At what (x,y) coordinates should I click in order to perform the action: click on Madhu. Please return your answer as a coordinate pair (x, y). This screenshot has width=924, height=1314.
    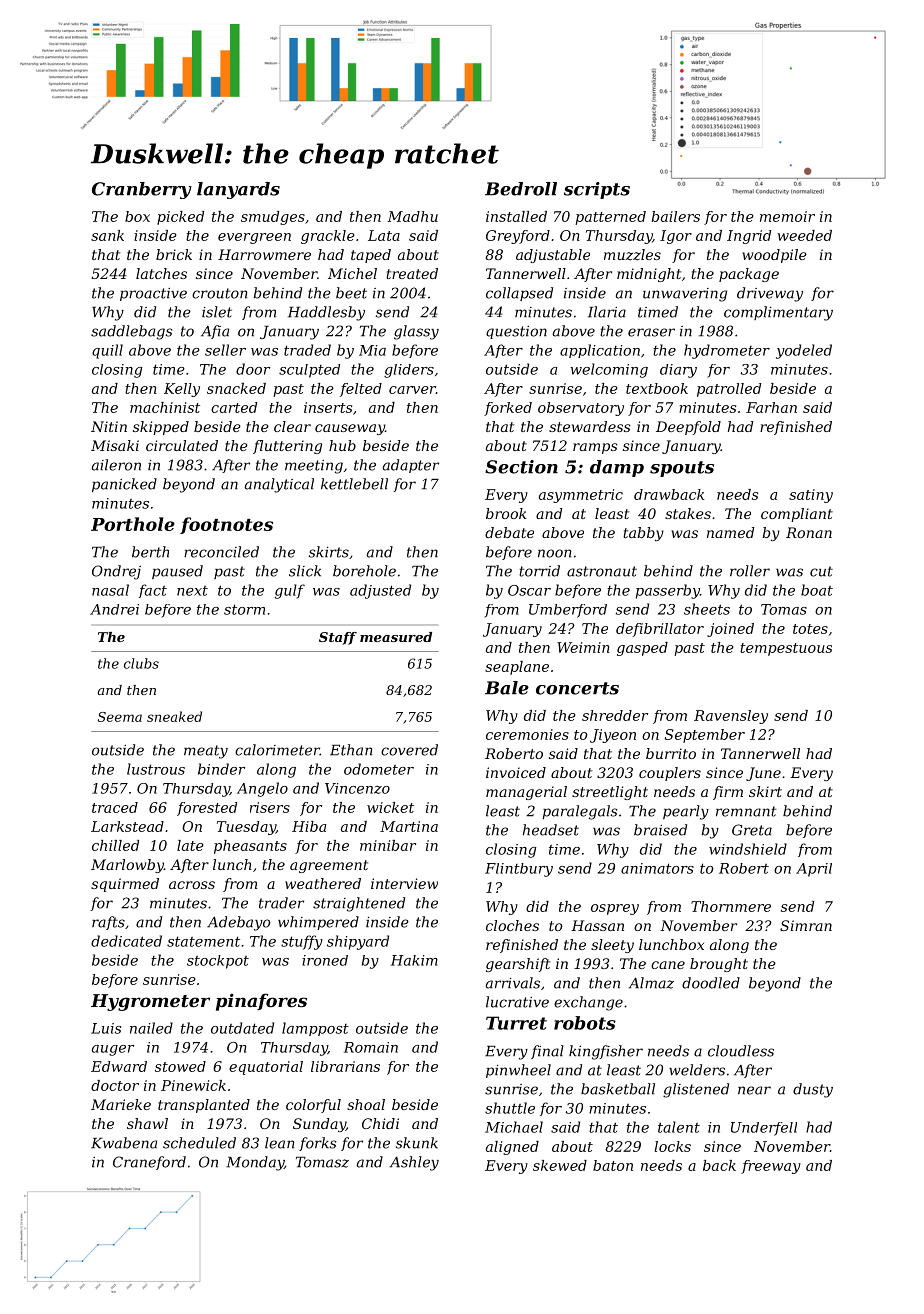
    Looking at the image, I should click on (412, 216).
